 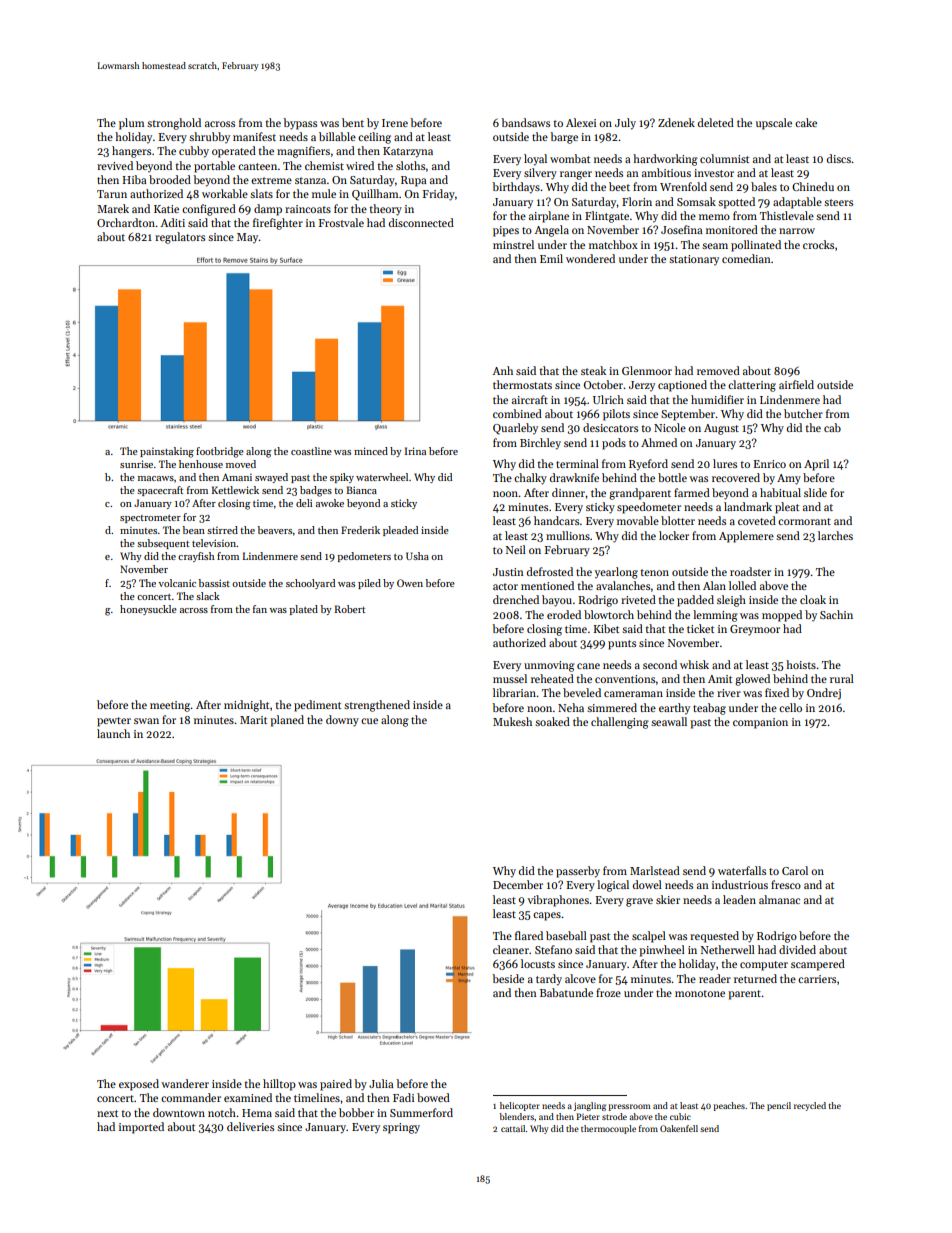 What do you see at coordinates (530, 479) in the screenshot?
I see `chalky` at bounding box center [530, 479].
